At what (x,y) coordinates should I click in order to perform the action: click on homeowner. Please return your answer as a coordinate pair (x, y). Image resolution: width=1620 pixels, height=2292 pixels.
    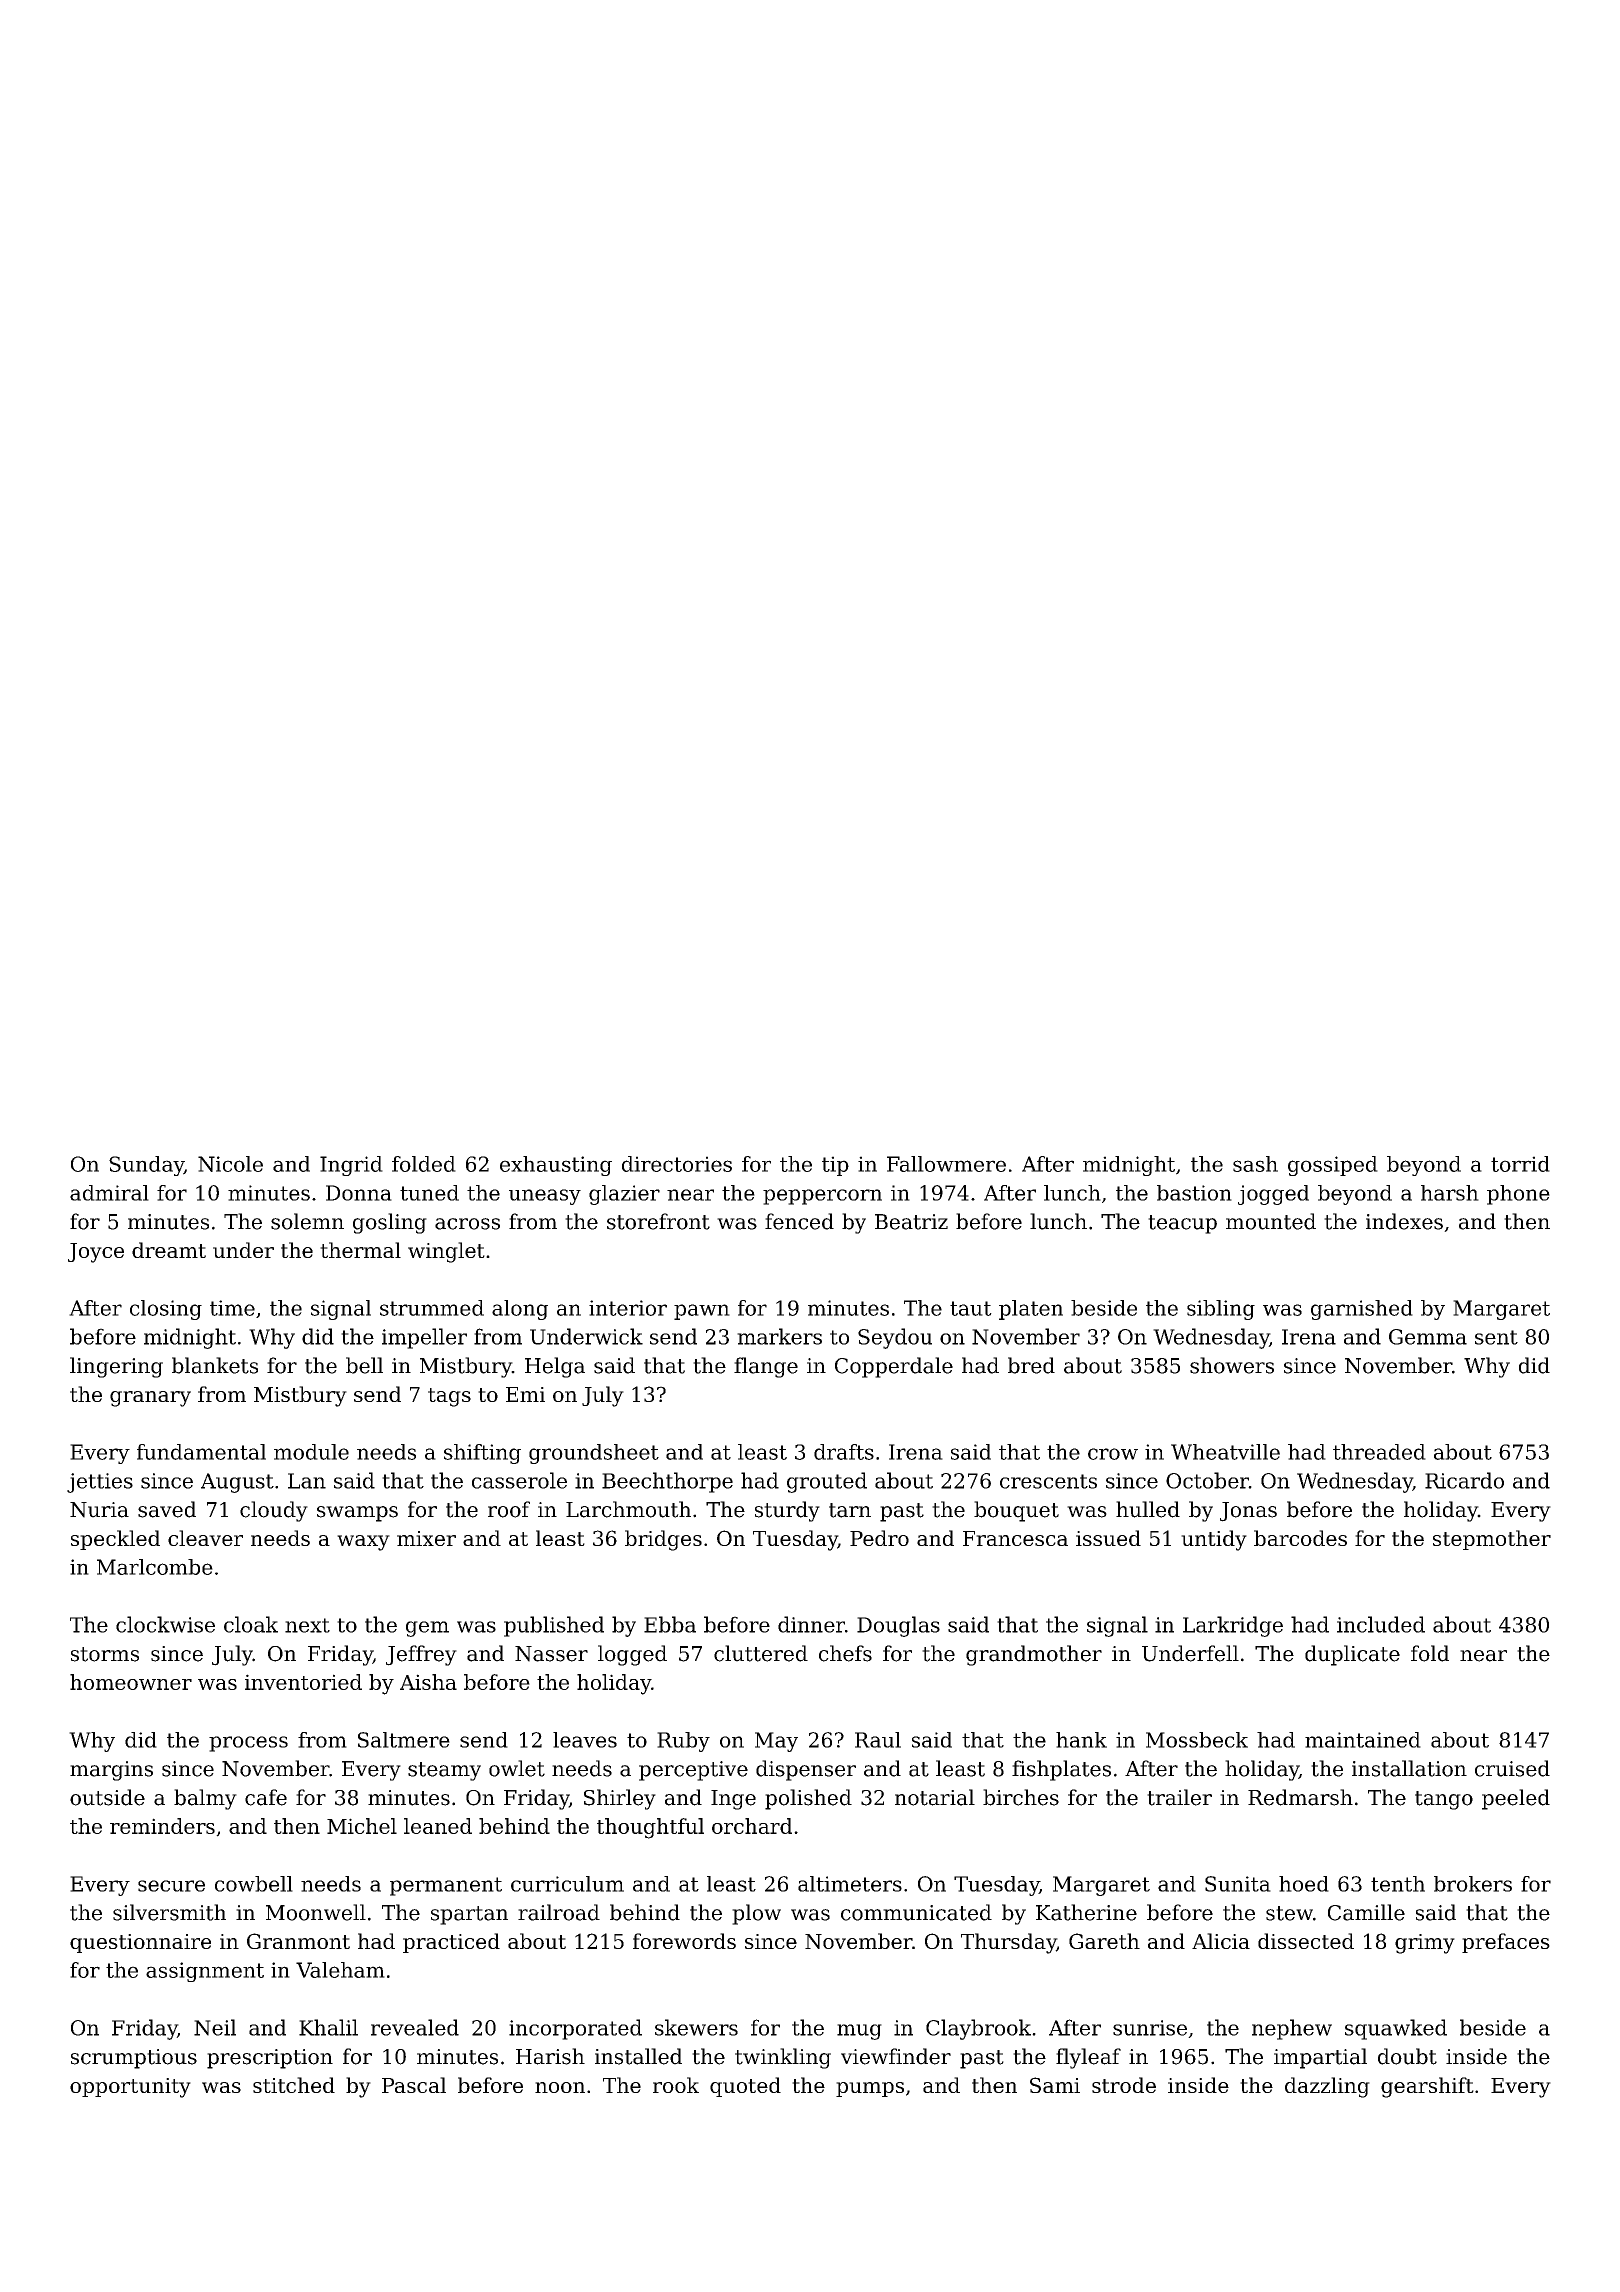
    Looking at the image, I should click on (131, 1682).
